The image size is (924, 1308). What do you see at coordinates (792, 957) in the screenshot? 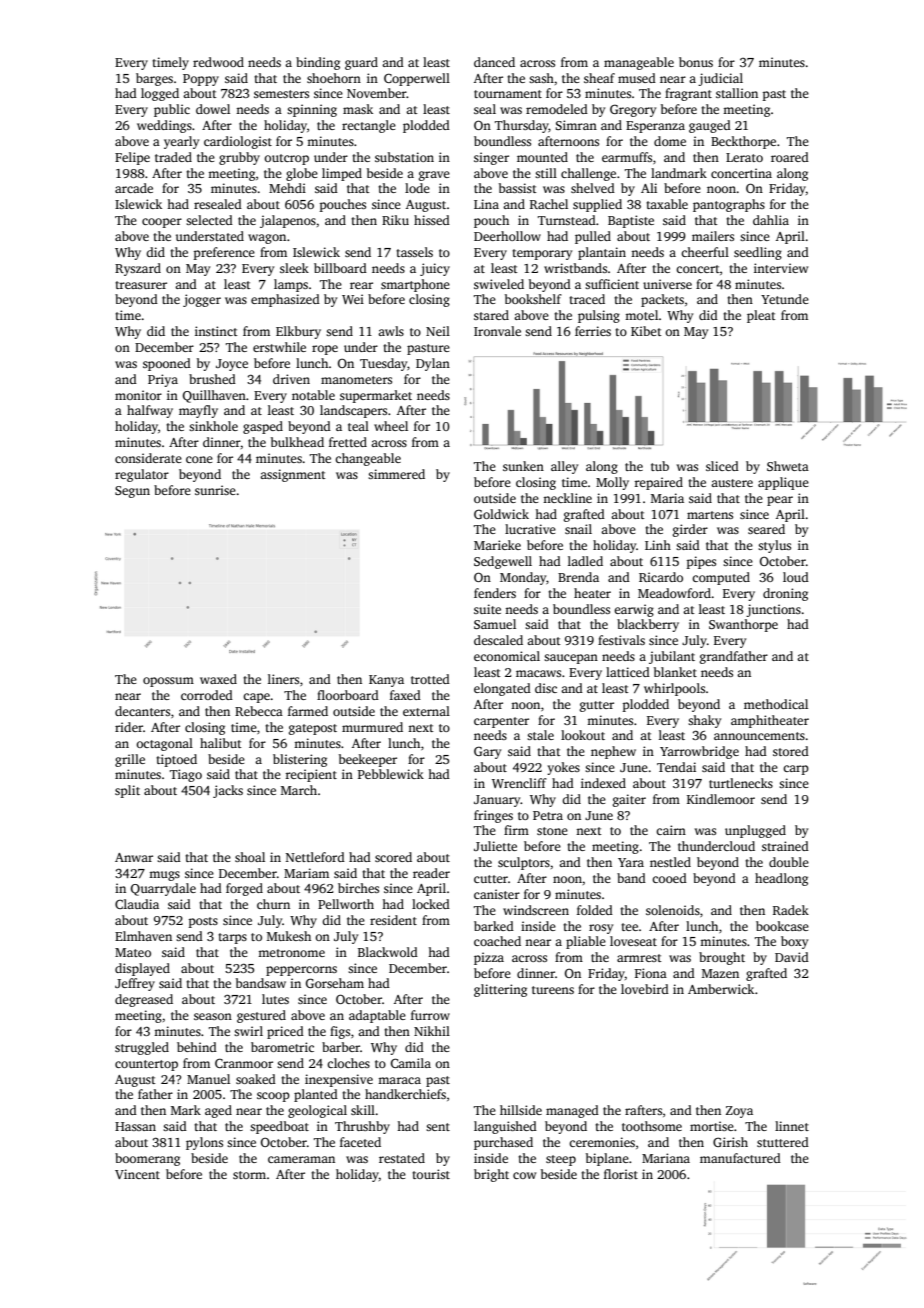
I see `David` at bounding box center [792, 957].
